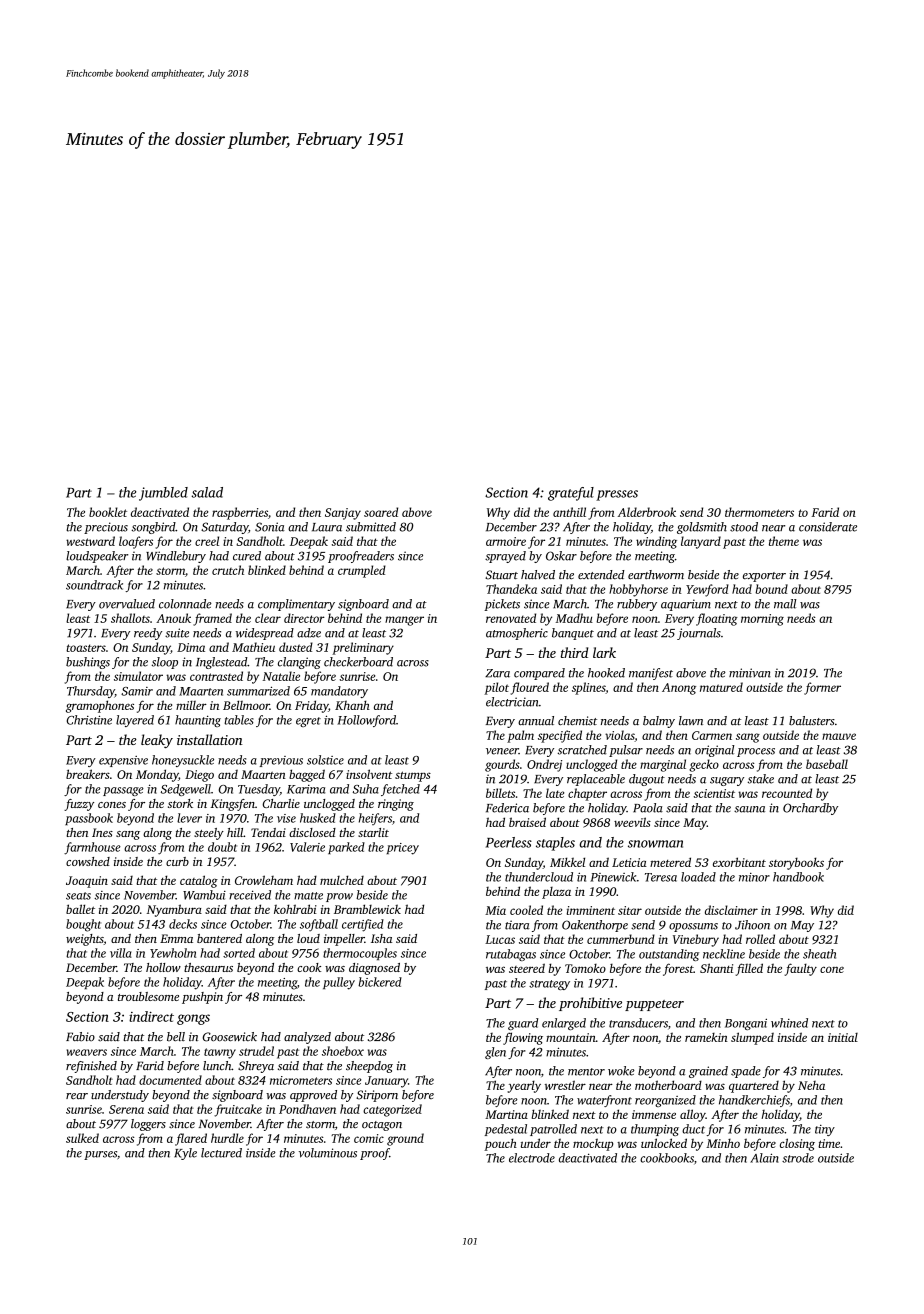 Image resolution: width=924 pixels, height=1314 pixels. I want to click on electrode, so click(532, 1158).
